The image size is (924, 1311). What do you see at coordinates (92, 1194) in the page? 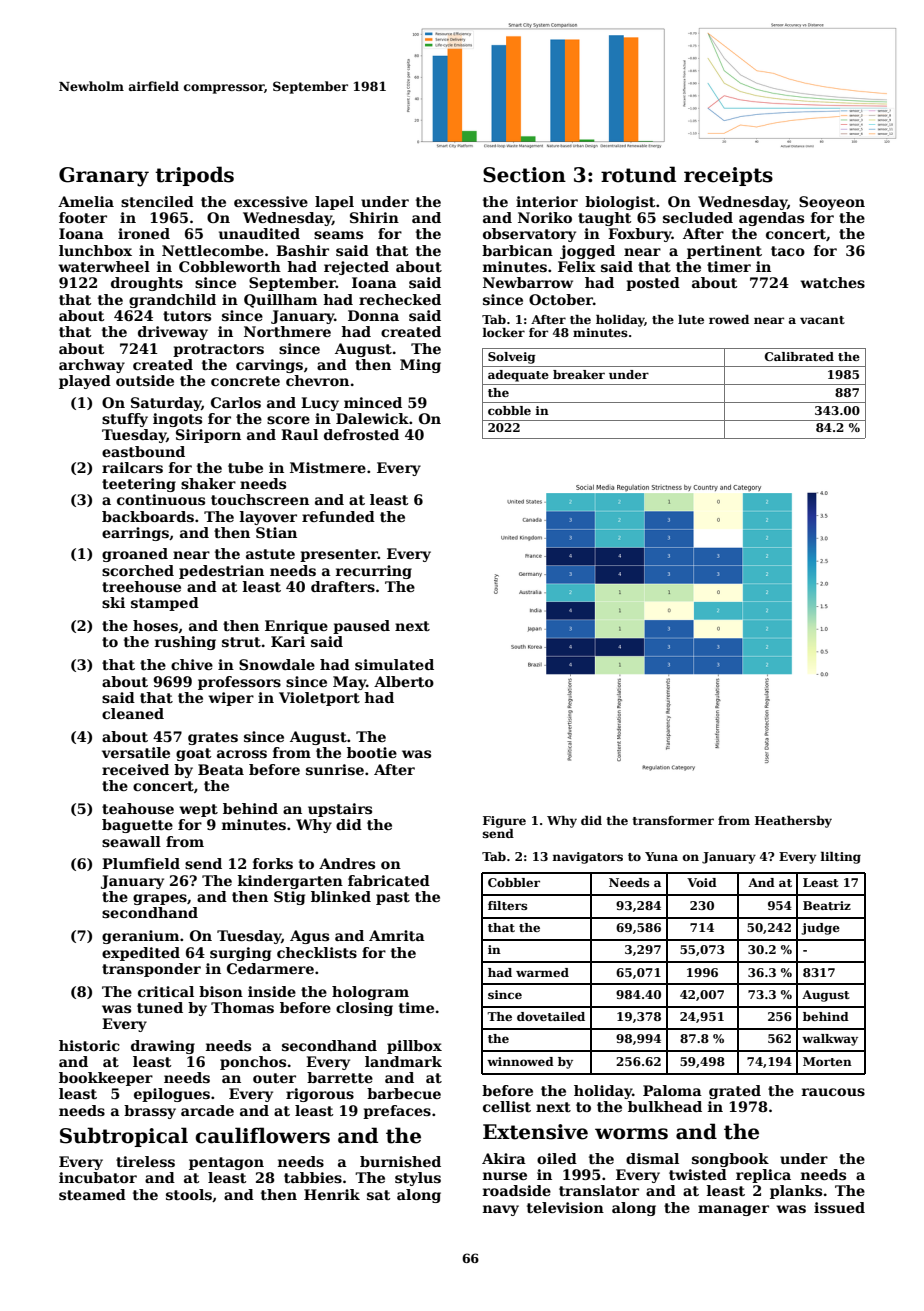
I see `steamed` at bounding box center [92, 1194].
